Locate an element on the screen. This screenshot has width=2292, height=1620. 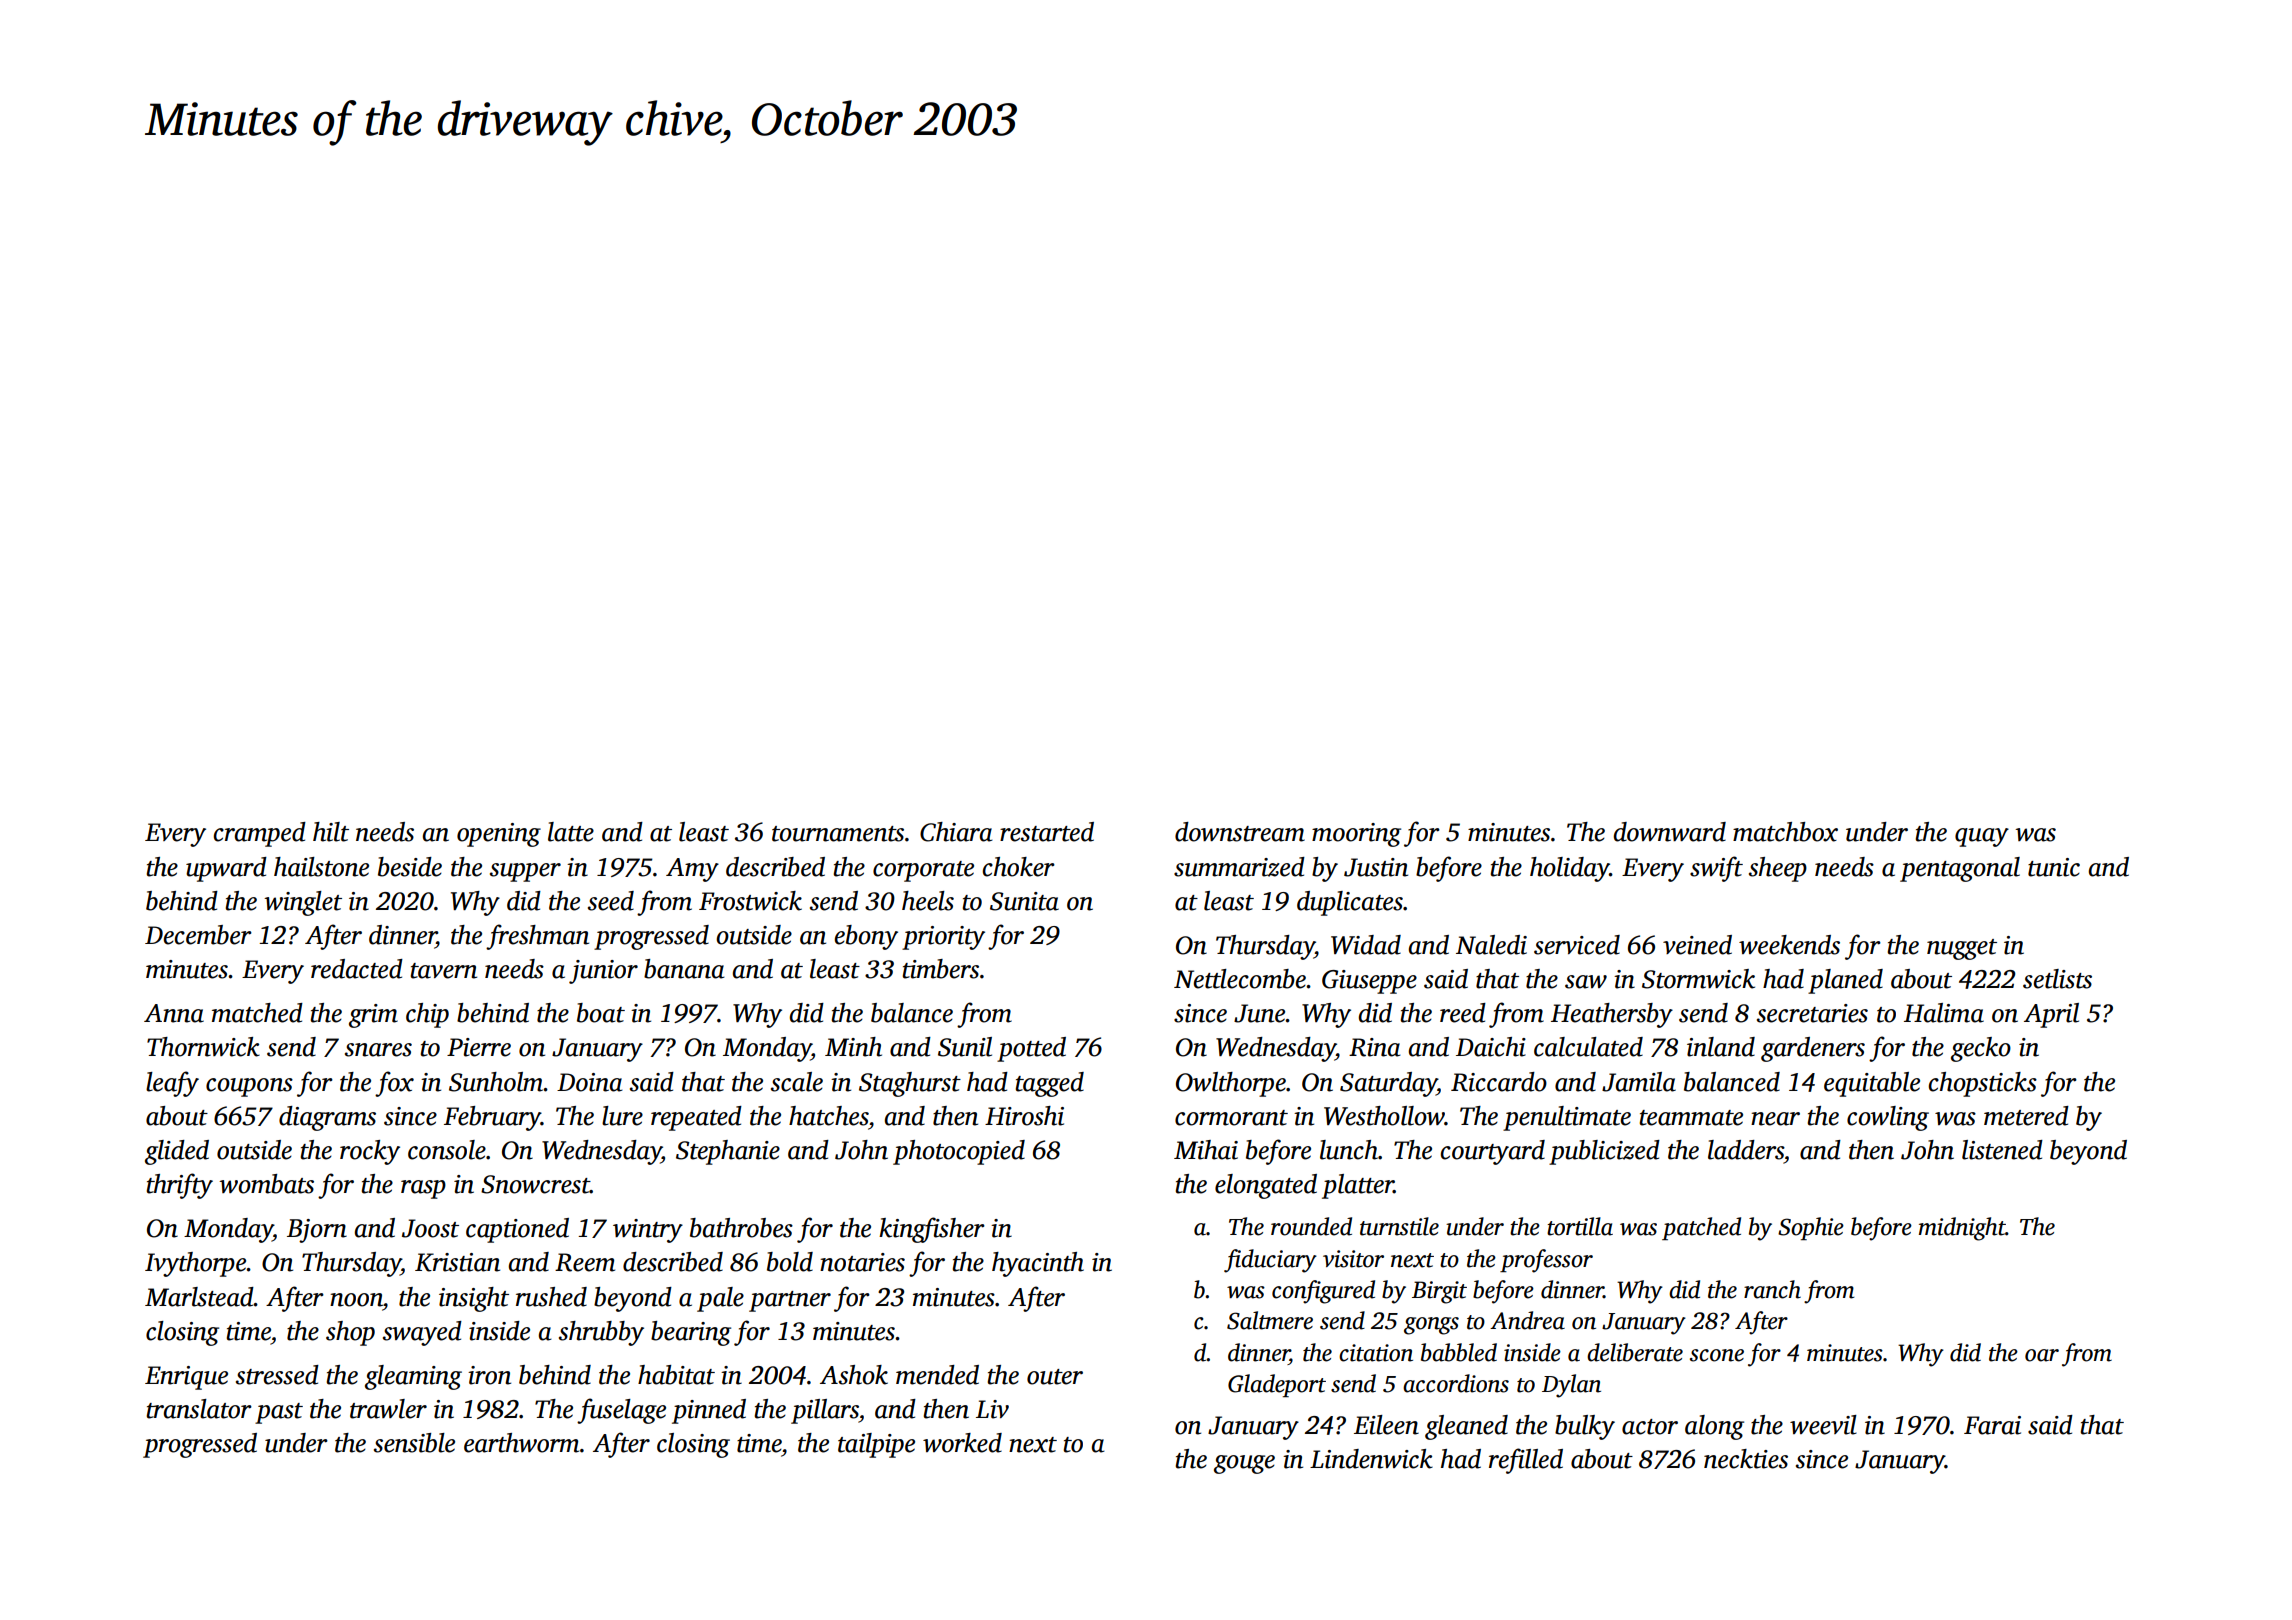
restarted is located at coordinates (1047, 832).
